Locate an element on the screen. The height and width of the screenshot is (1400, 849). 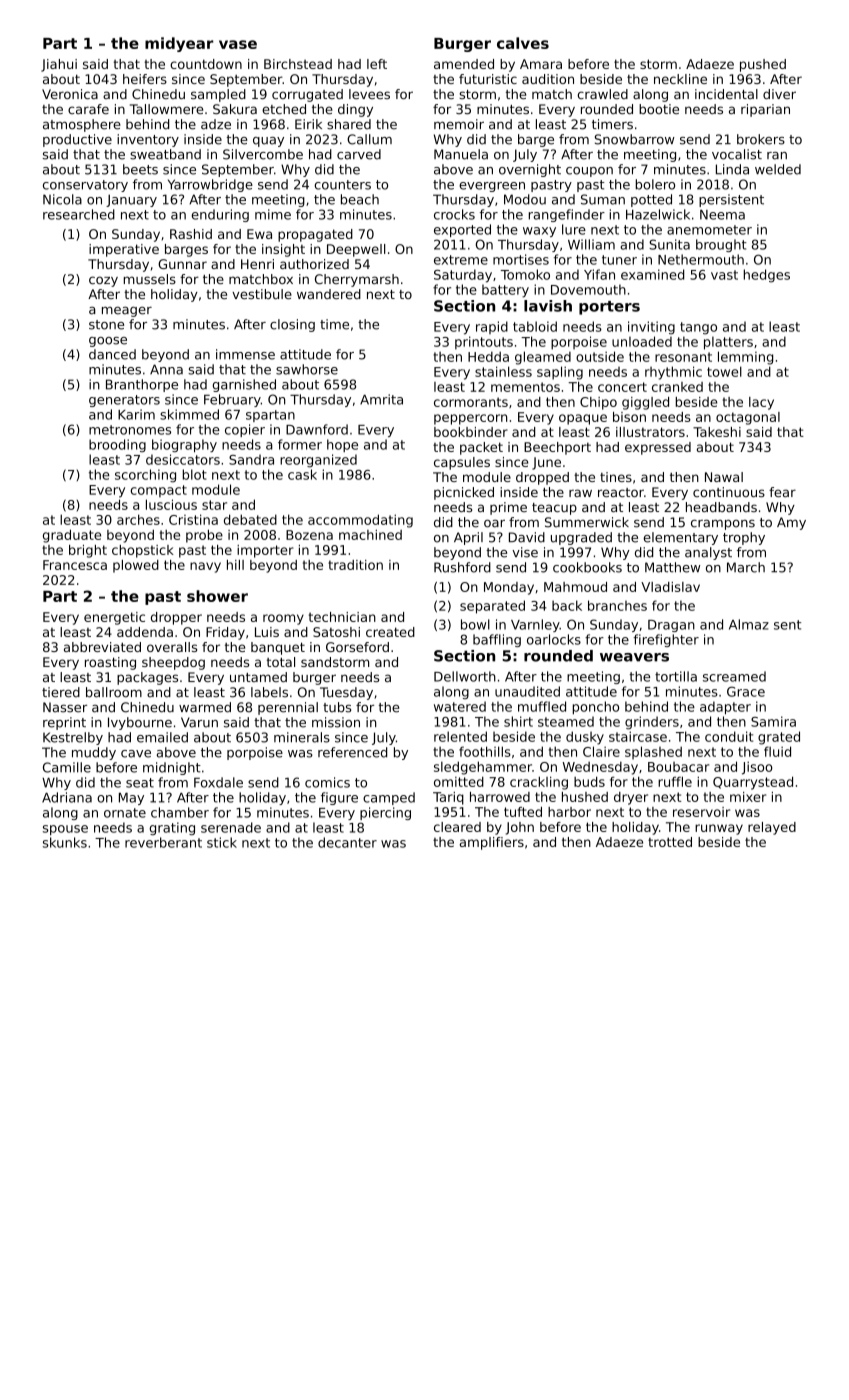
plowed is located at coordinates (136, 566).
